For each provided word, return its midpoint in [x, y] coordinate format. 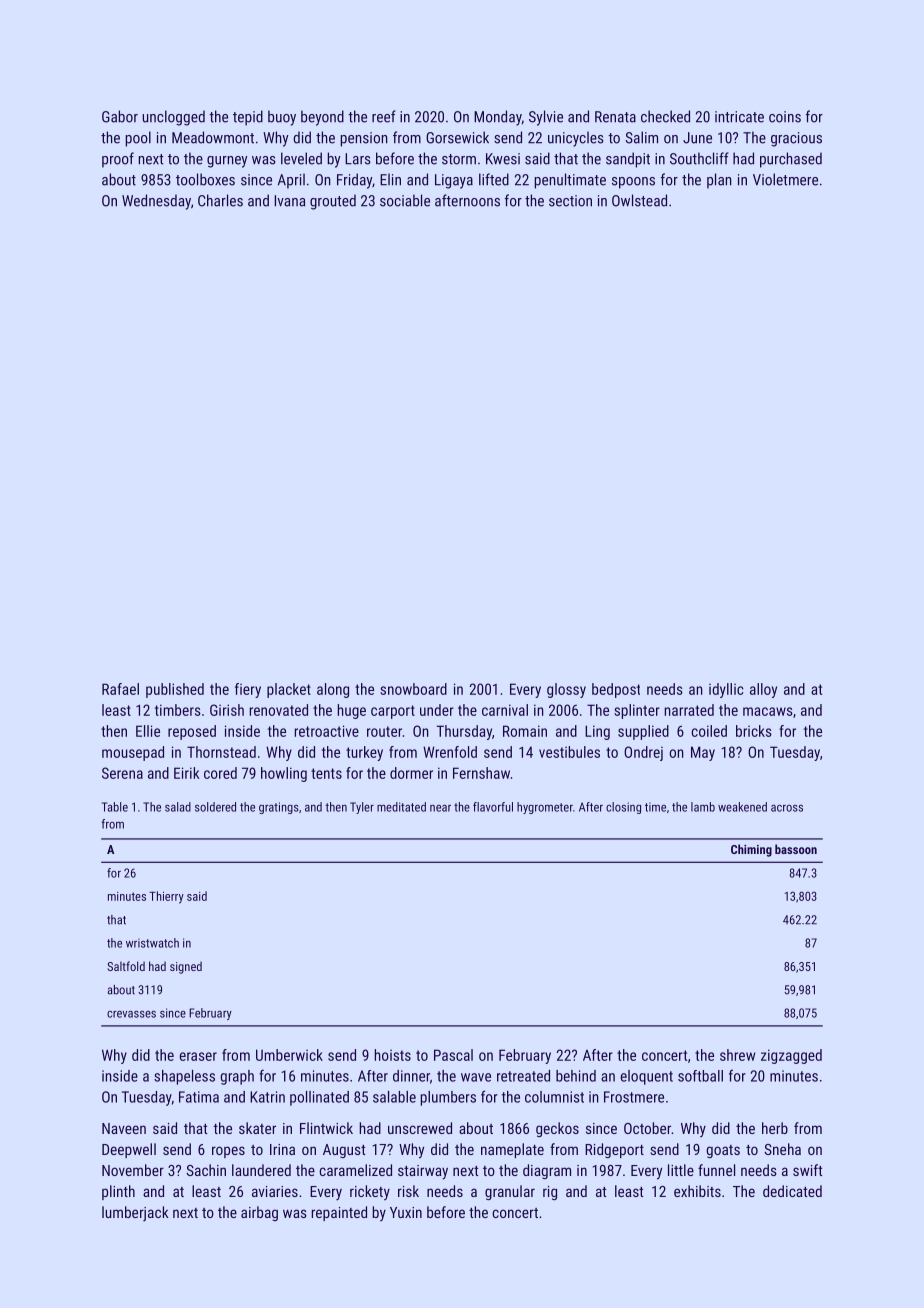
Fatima [199, 1097]
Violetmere [785, 179]
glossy [566, 690]
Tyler [362, 808]
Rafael [120, 689]
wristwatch [152, 943]
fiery [248, 690]
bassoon [796, 849]
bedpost [616, 690]
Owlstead [639, 200]
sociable [405, 200]
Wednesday [156, 202]
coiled [709, 731]
